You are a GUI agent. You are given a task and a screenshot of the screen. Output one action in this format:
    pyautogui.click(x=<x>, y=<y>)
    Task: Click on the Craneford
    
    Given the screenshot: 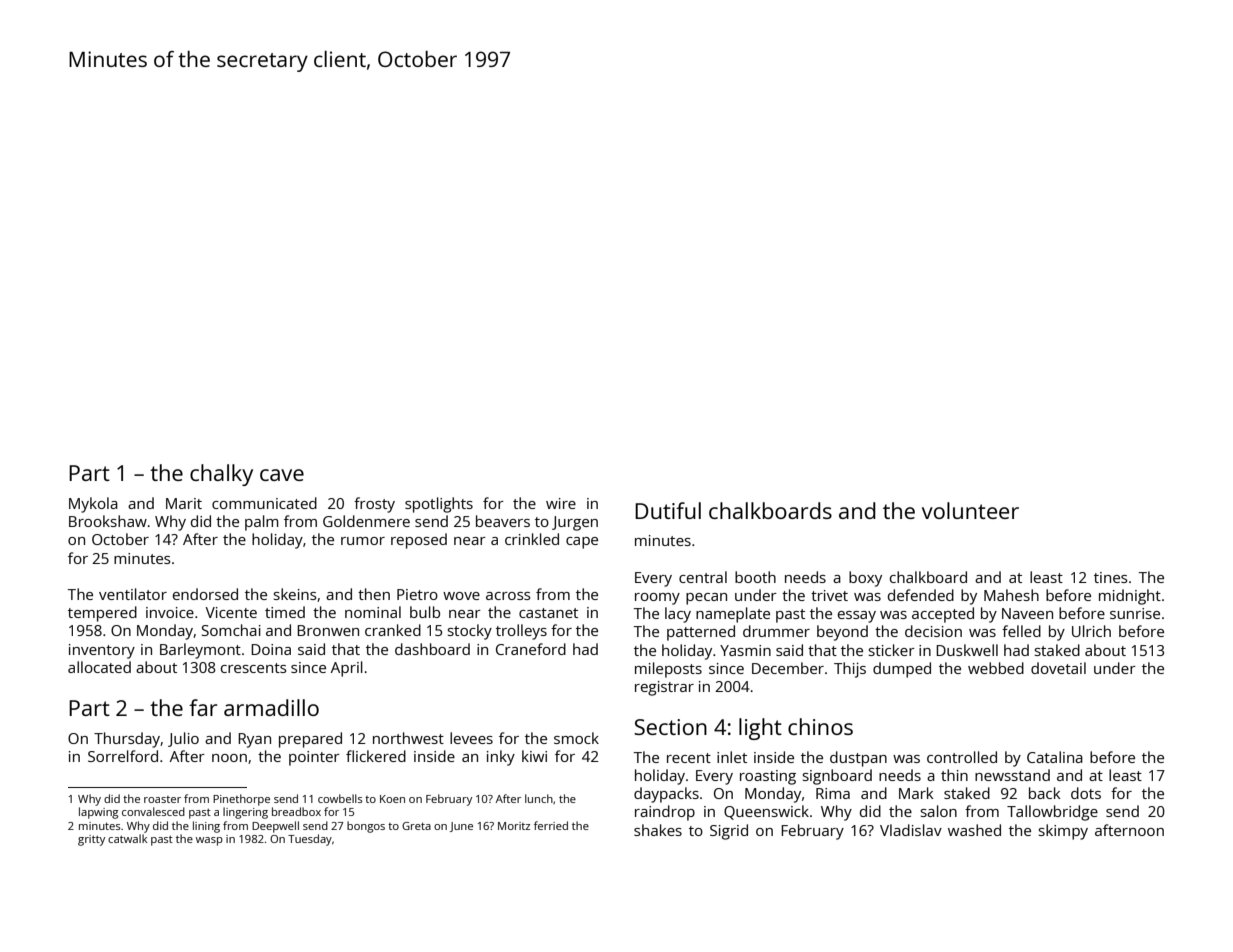 What is the action you would take?
    pyautogui.click(x=531, y=649)
